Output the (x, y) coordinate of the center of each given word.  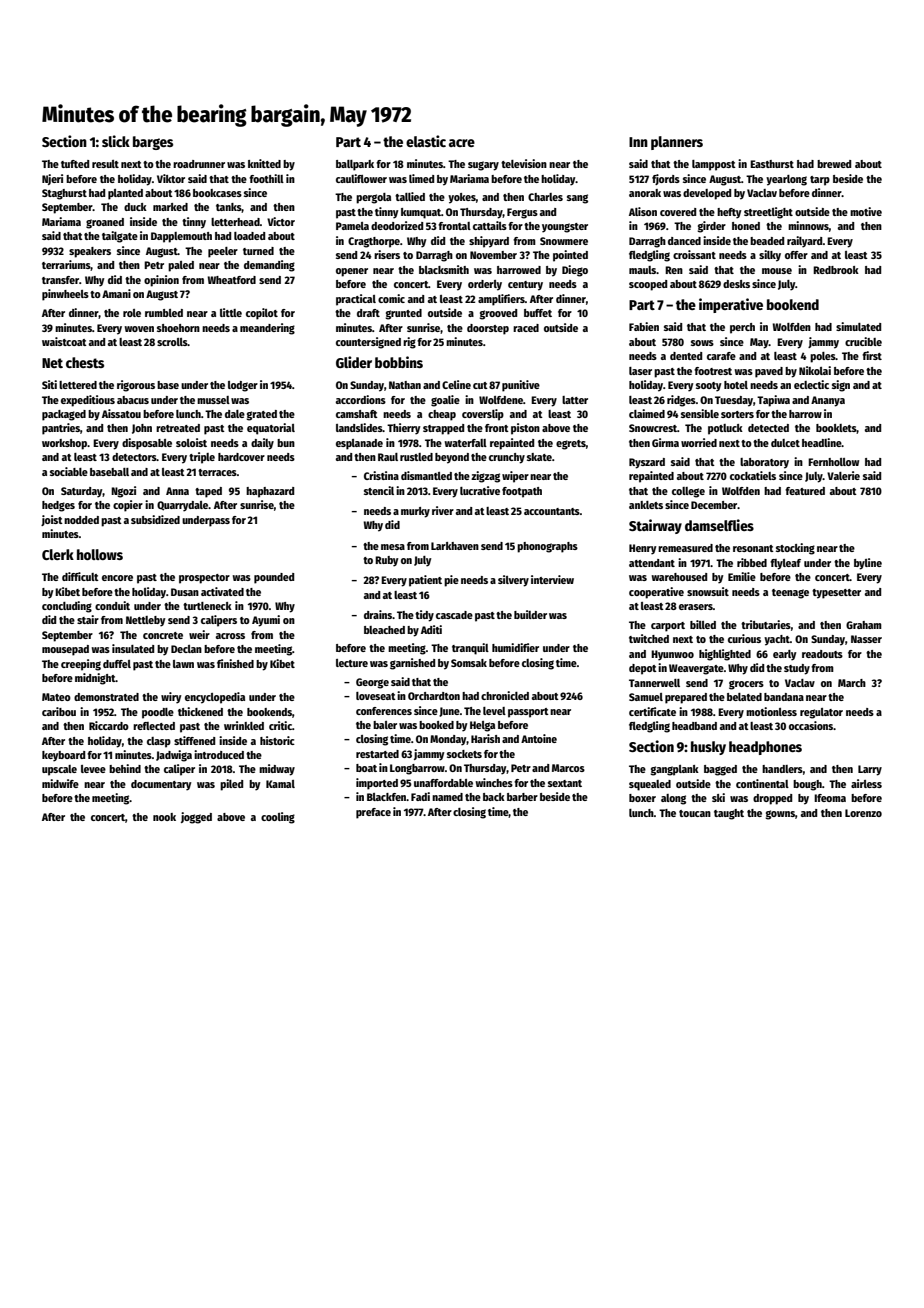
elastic (426, 141)
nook (164, 817)
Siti (49, 384)
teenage (790, 594)
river (443, 510)
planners (677, 143)
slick (116, 141)
